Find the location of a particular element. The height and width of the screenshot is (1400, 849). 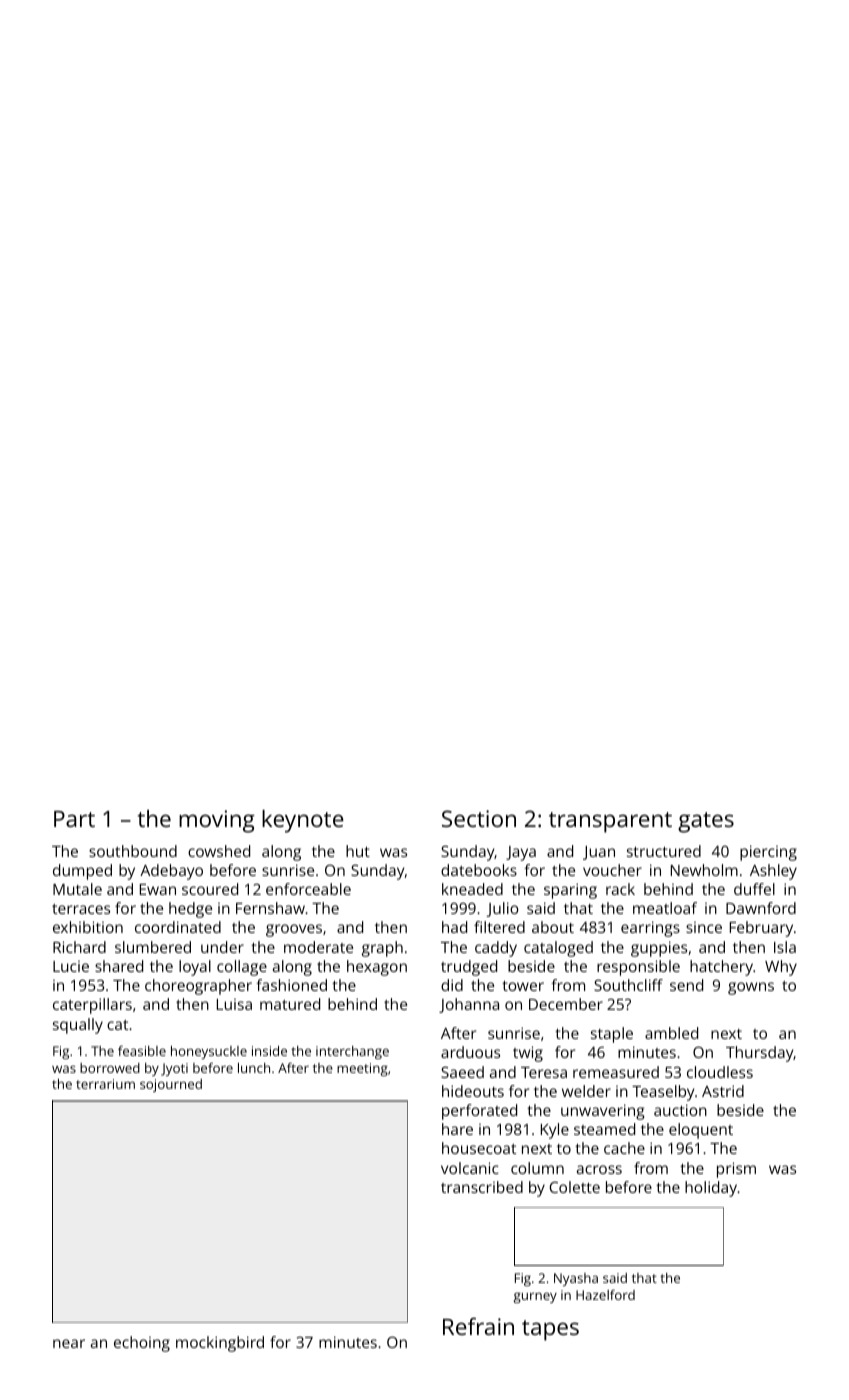

Section is located at coordinates (479, 818).
